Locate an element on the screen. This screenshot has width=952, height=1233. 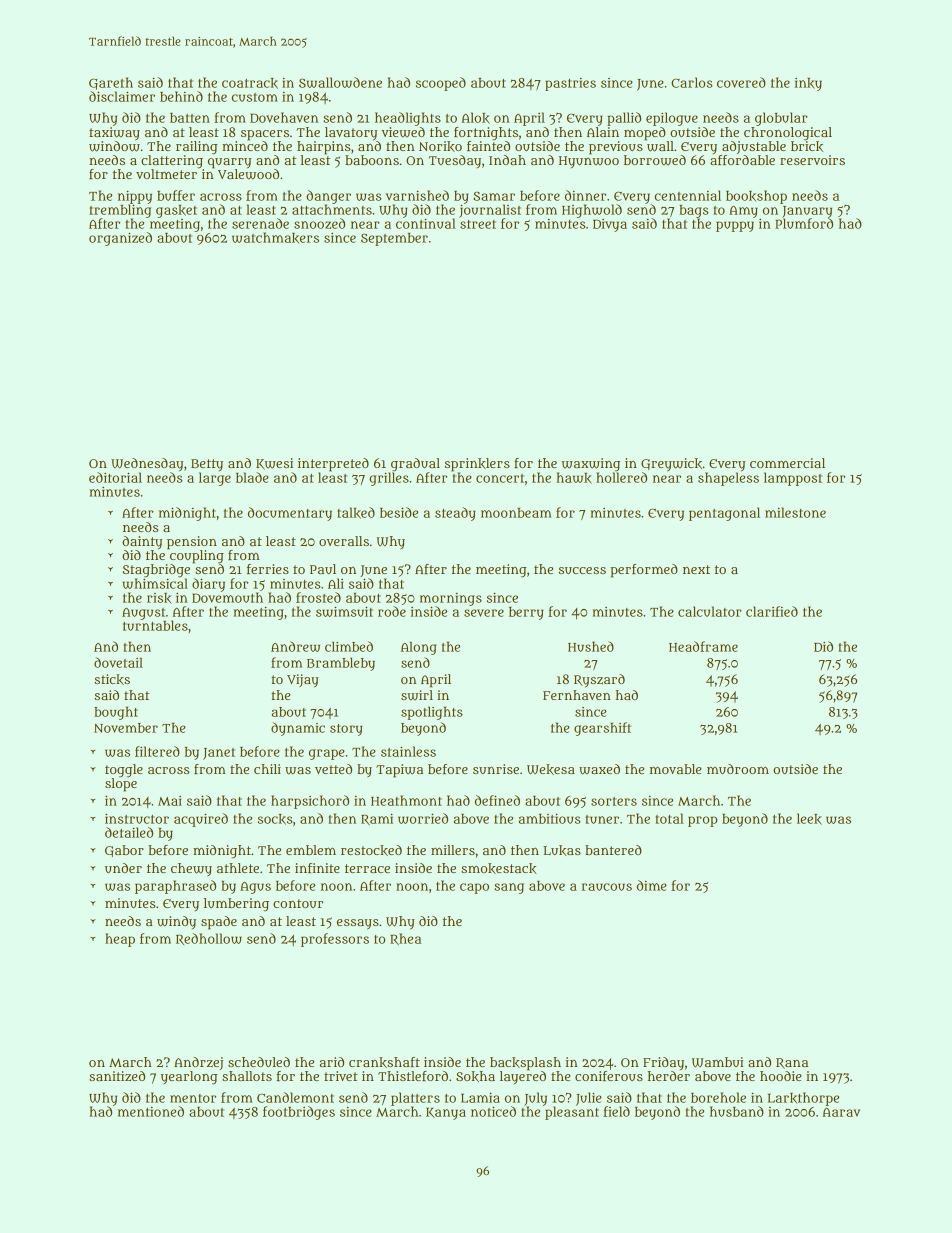
husband is located at coordinates (737, 1111).
